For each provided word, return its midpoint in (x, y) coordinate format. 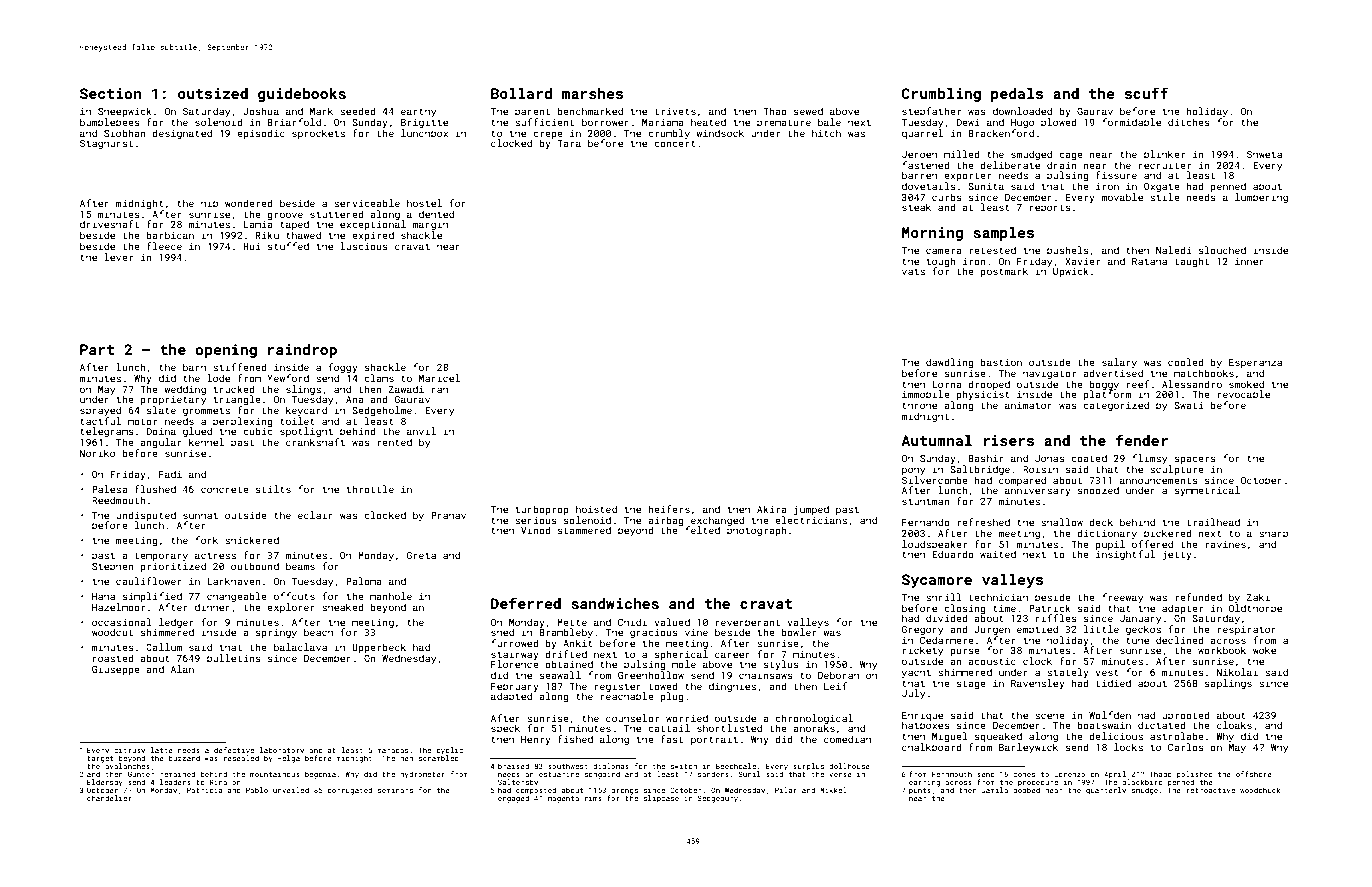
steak (916, 207)
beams (300, 566)
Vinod (536, 530)
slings (303, 390)
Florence (515, 664)
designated (182, 134)
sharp (1273, 534)
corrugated (350, 791)
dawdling (950, 363)
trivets (675, 111)
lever (118, 257)
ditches (1189, 122)
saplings (1228, 684)
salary (1119, 363)
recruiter (1165, 165)
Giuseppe (116, 670)
